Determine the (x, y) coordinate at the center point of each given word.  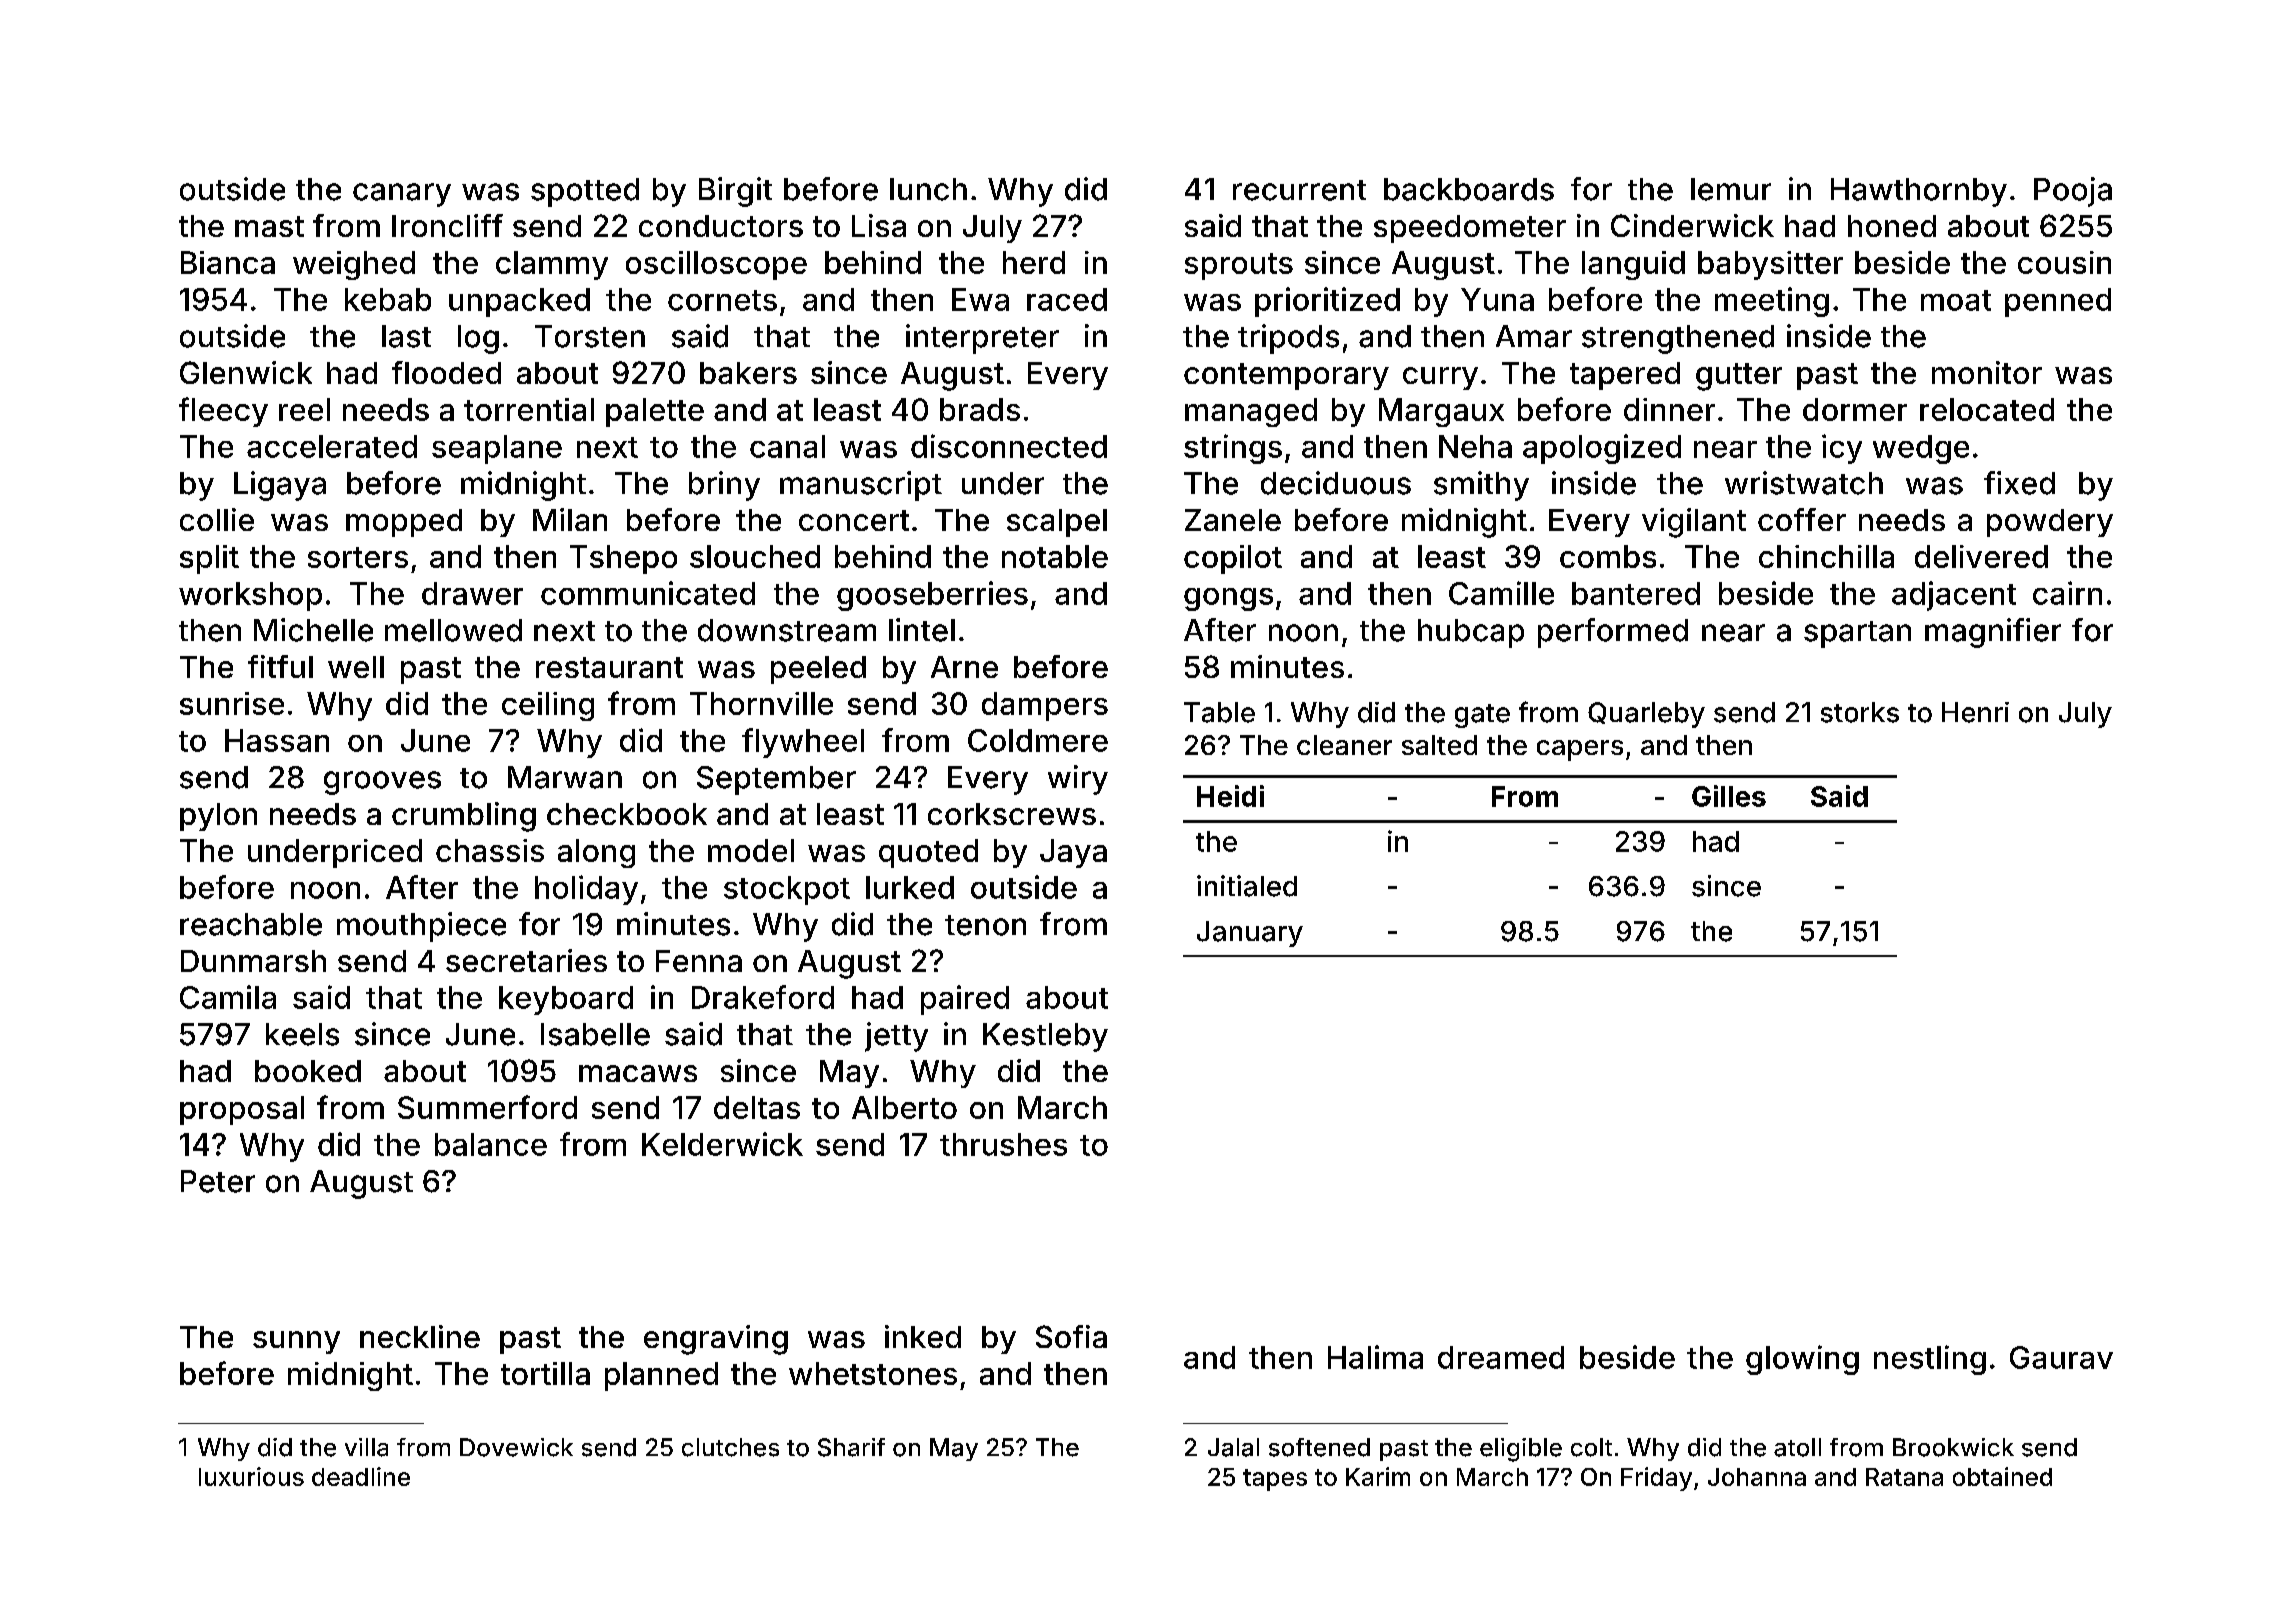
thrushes (1003, 1144)
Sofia (1071, 1336)
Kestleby (1045, 1037)
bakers (748, 373)
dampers (1045, 706)
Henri (1975, 712)
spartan (1857, 634)
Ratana (1904, 1477)
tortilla (545, 1373)
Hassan (277, 740)
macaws (638, 1073)
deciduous (1336, 483)
